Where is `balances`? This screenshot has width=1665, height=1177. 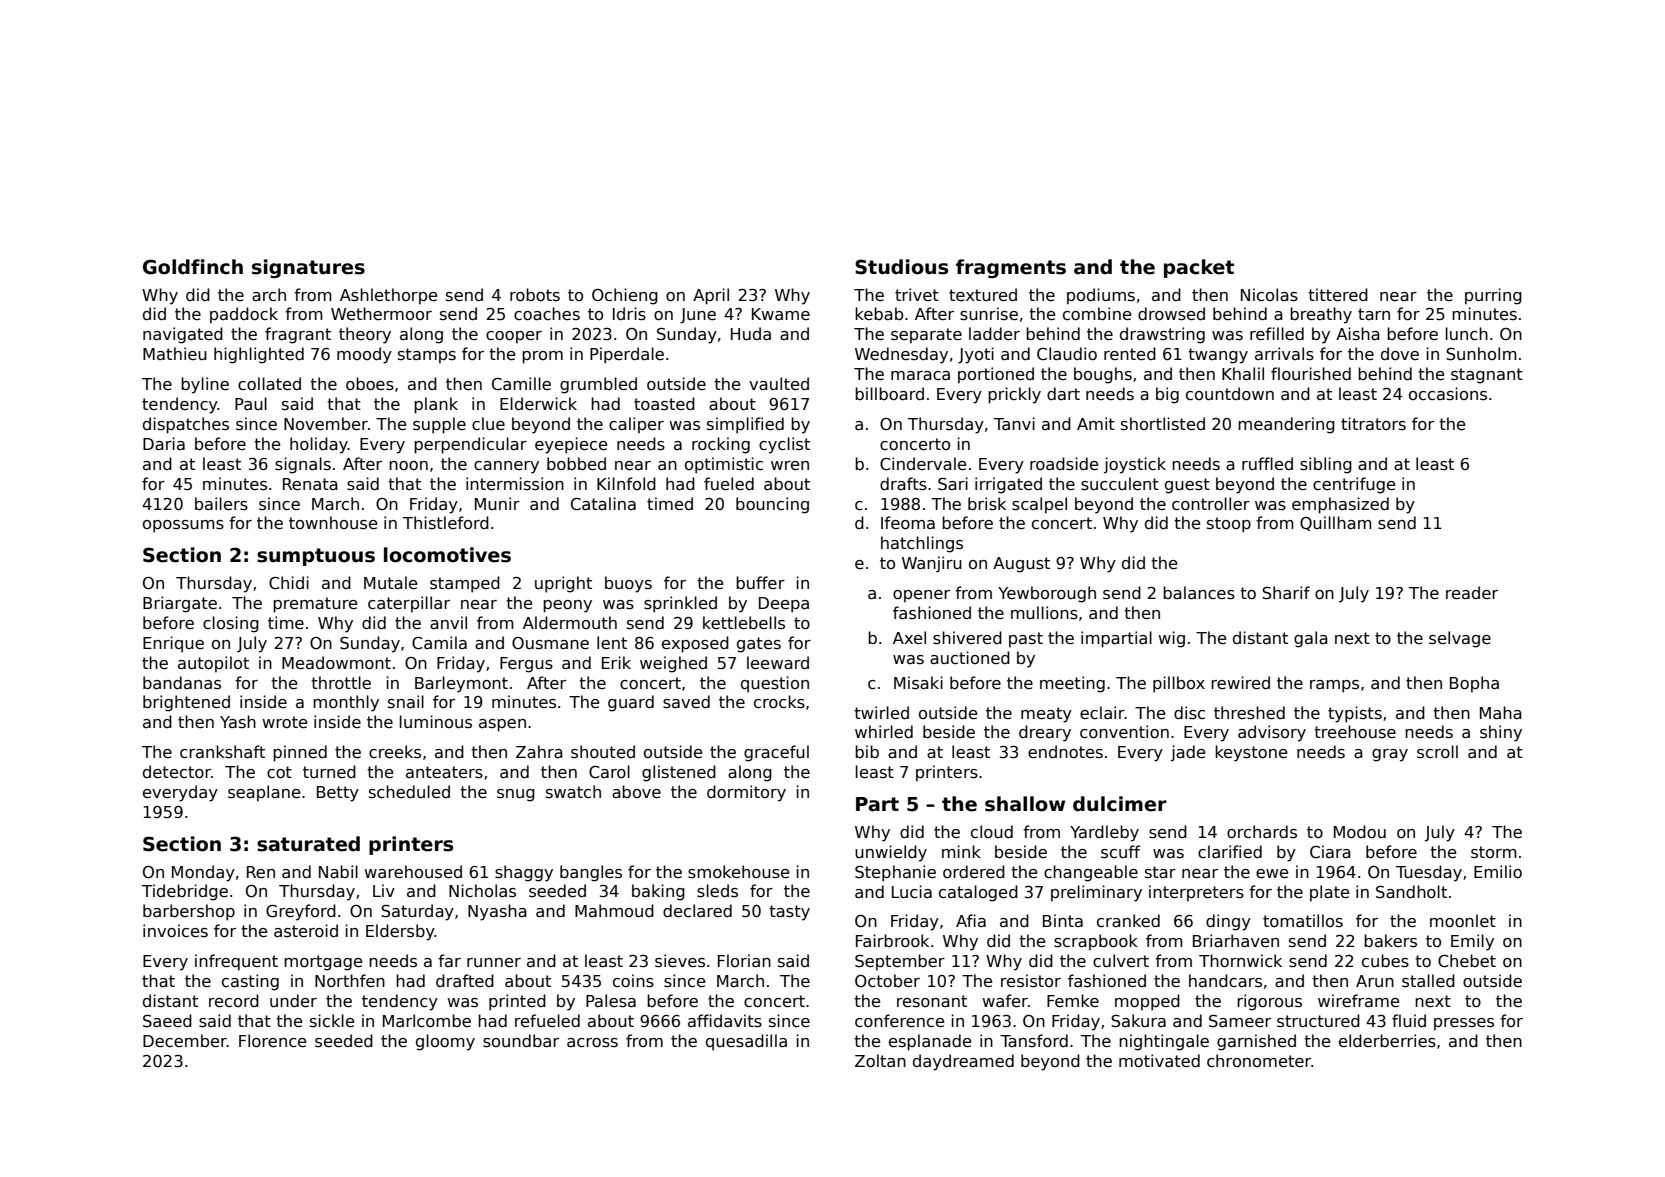
balances is located at coordinates (1199, 593).
